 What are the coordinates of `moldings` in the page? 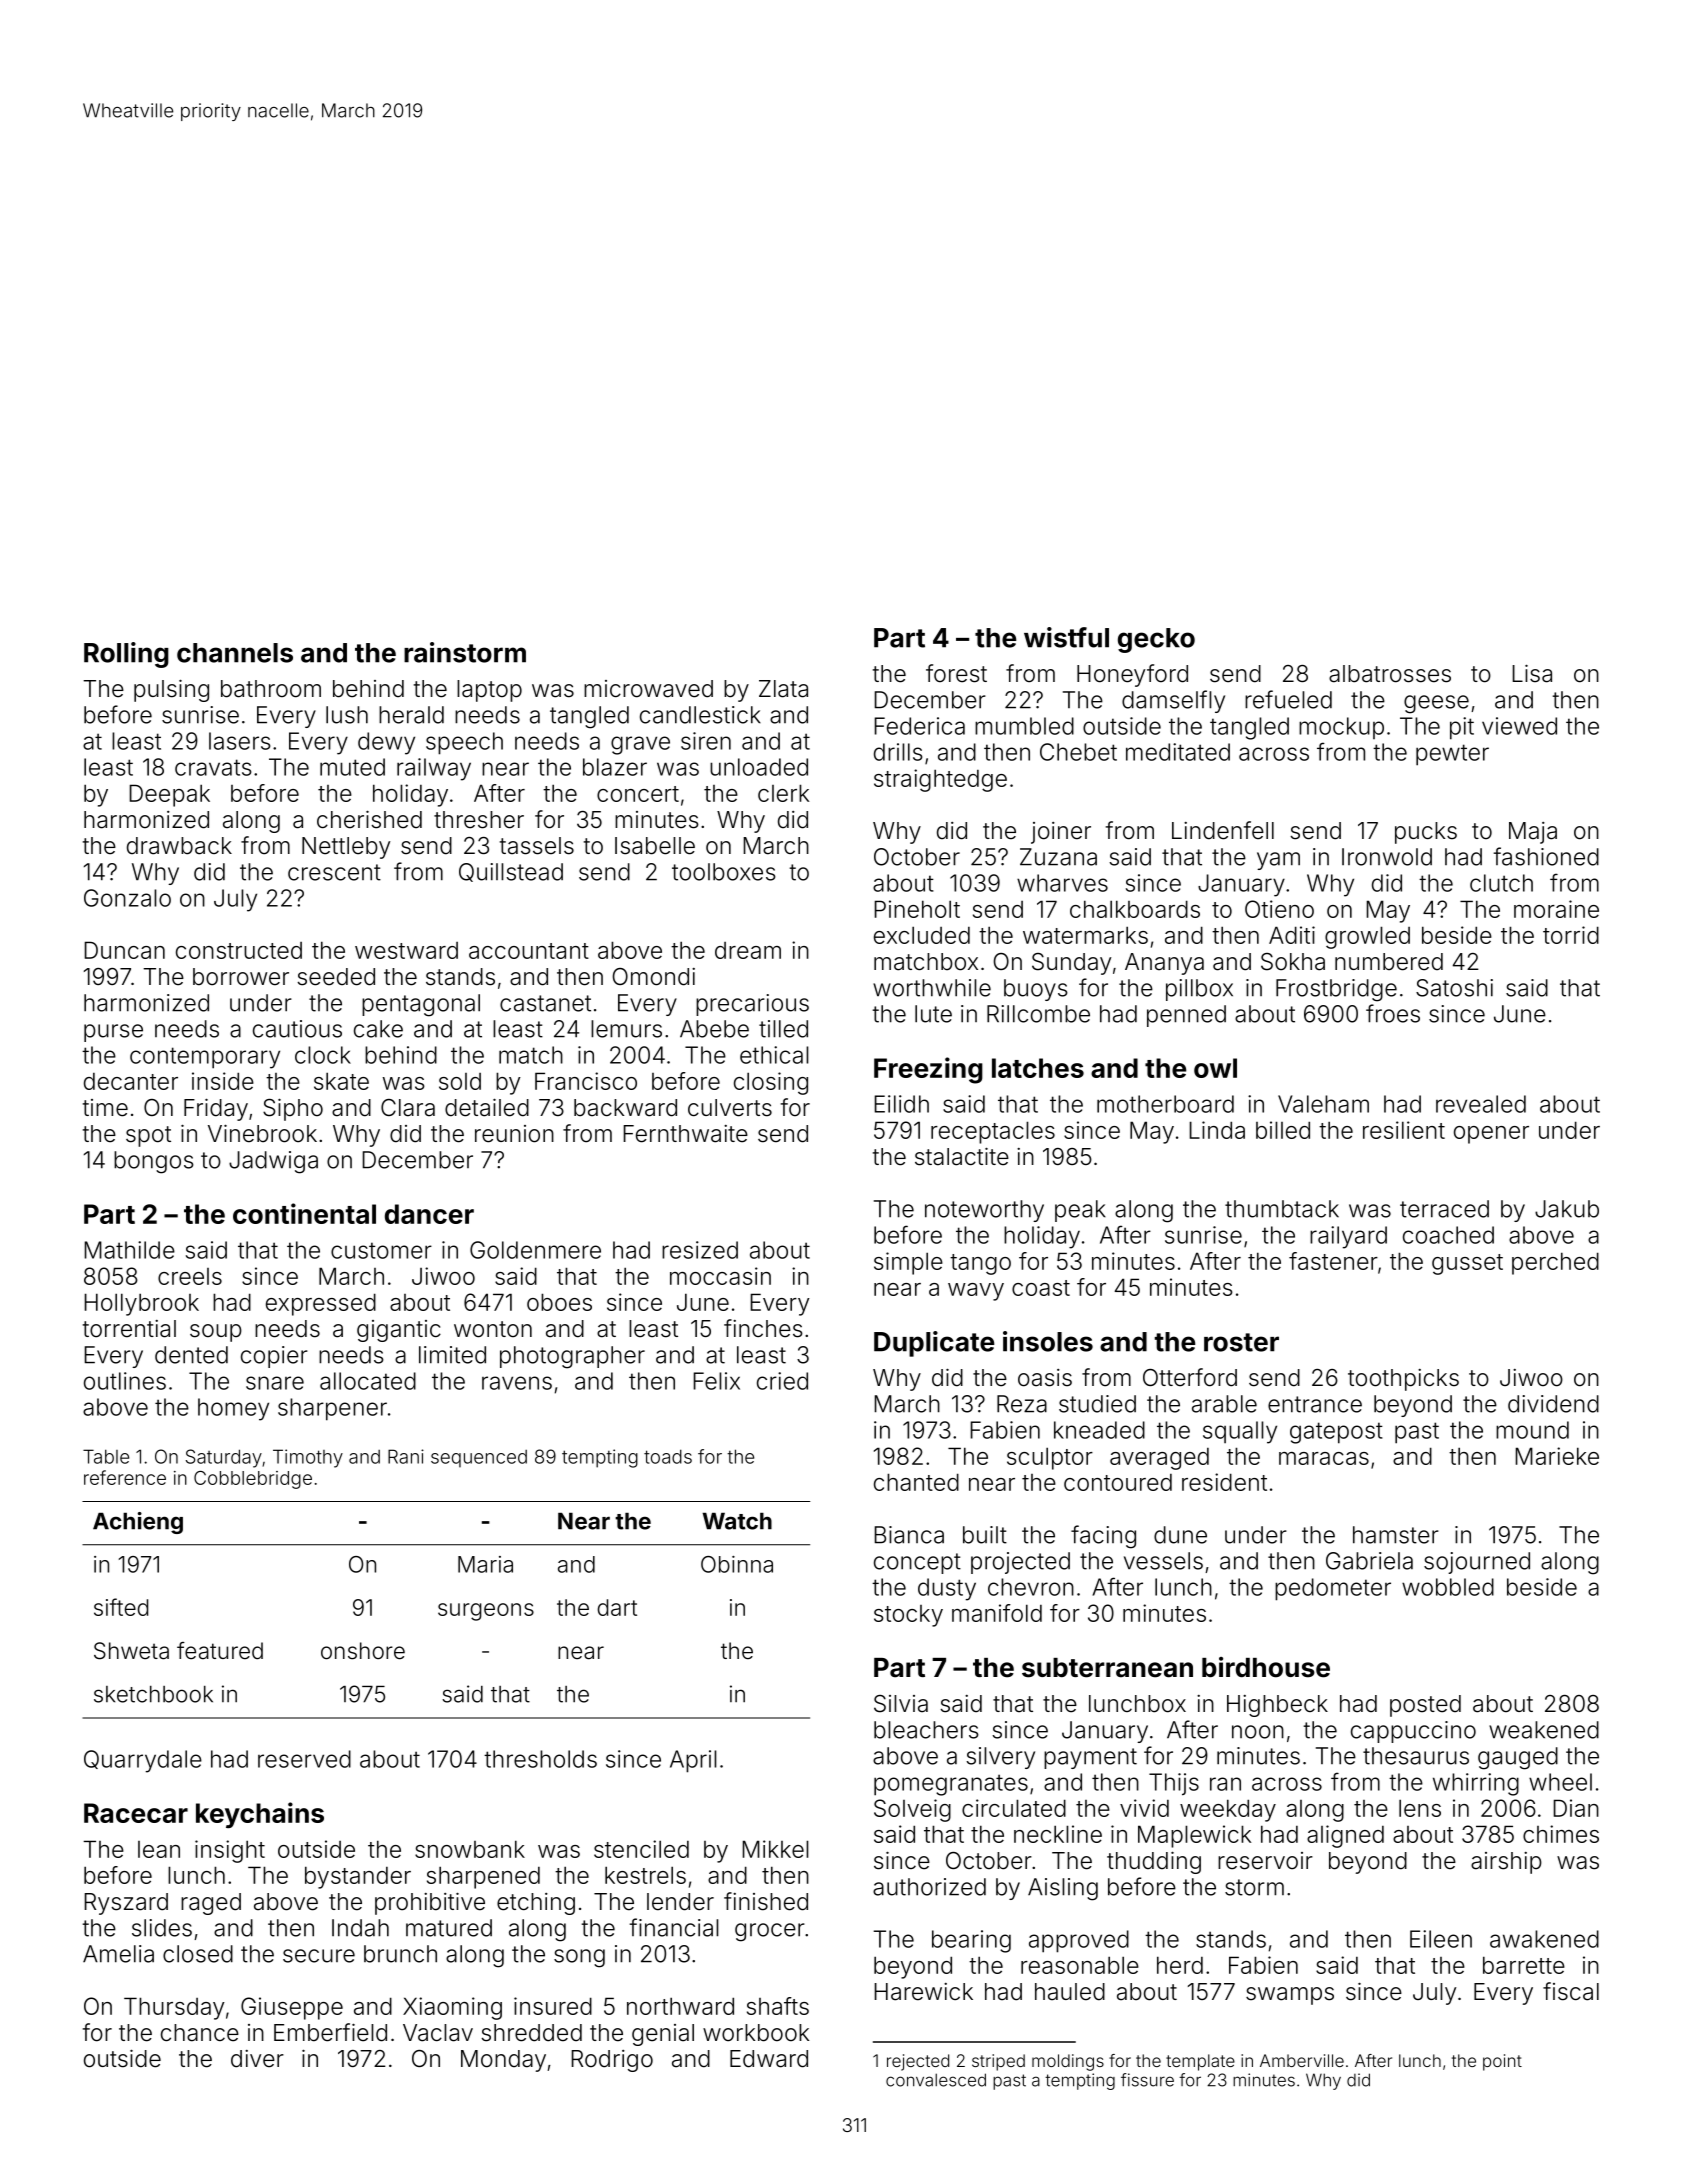 It's located at (1068, 2062).
